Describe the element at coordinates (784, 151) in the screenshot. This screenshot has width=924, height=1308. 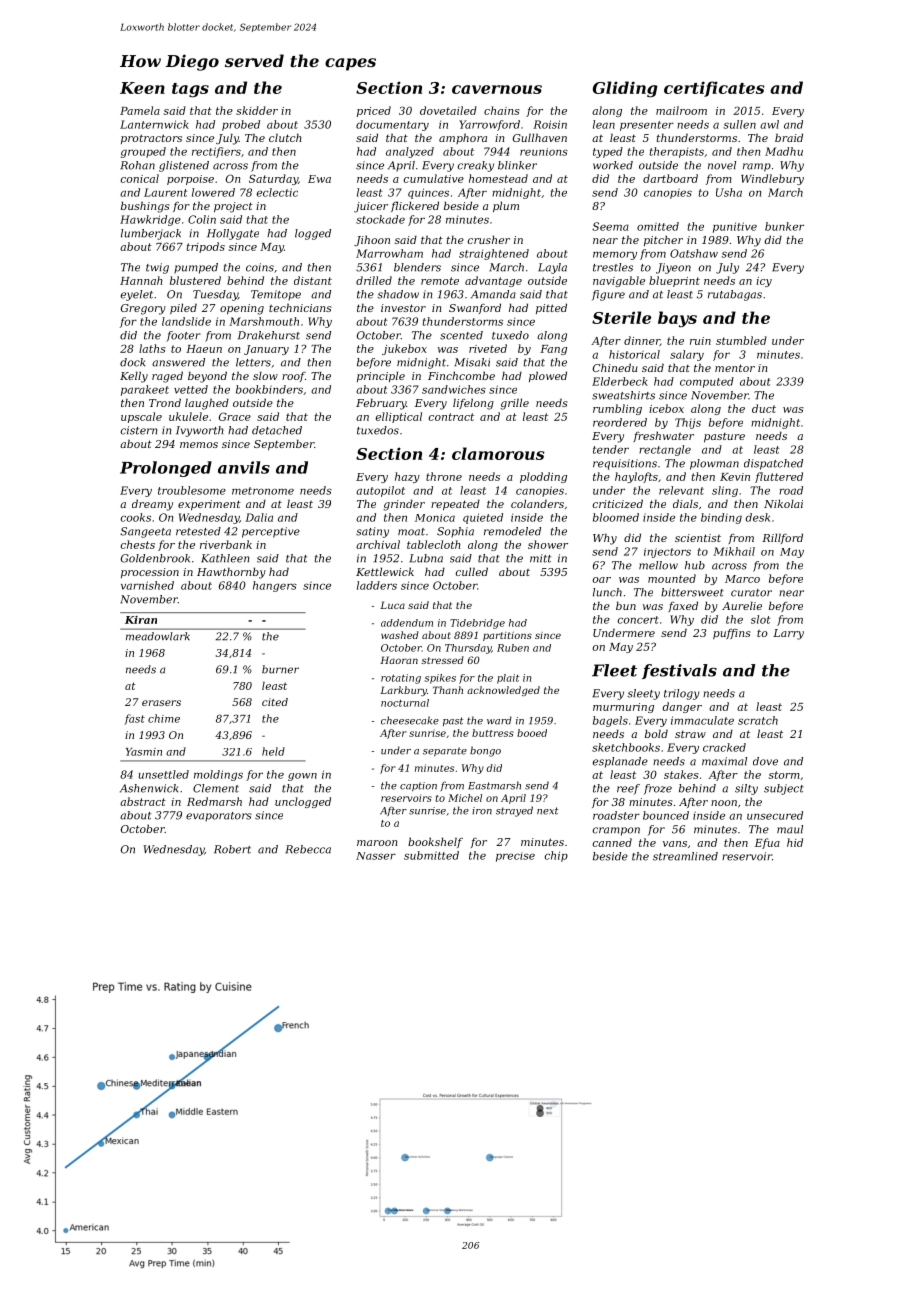
I see `Madhu` at that location.
